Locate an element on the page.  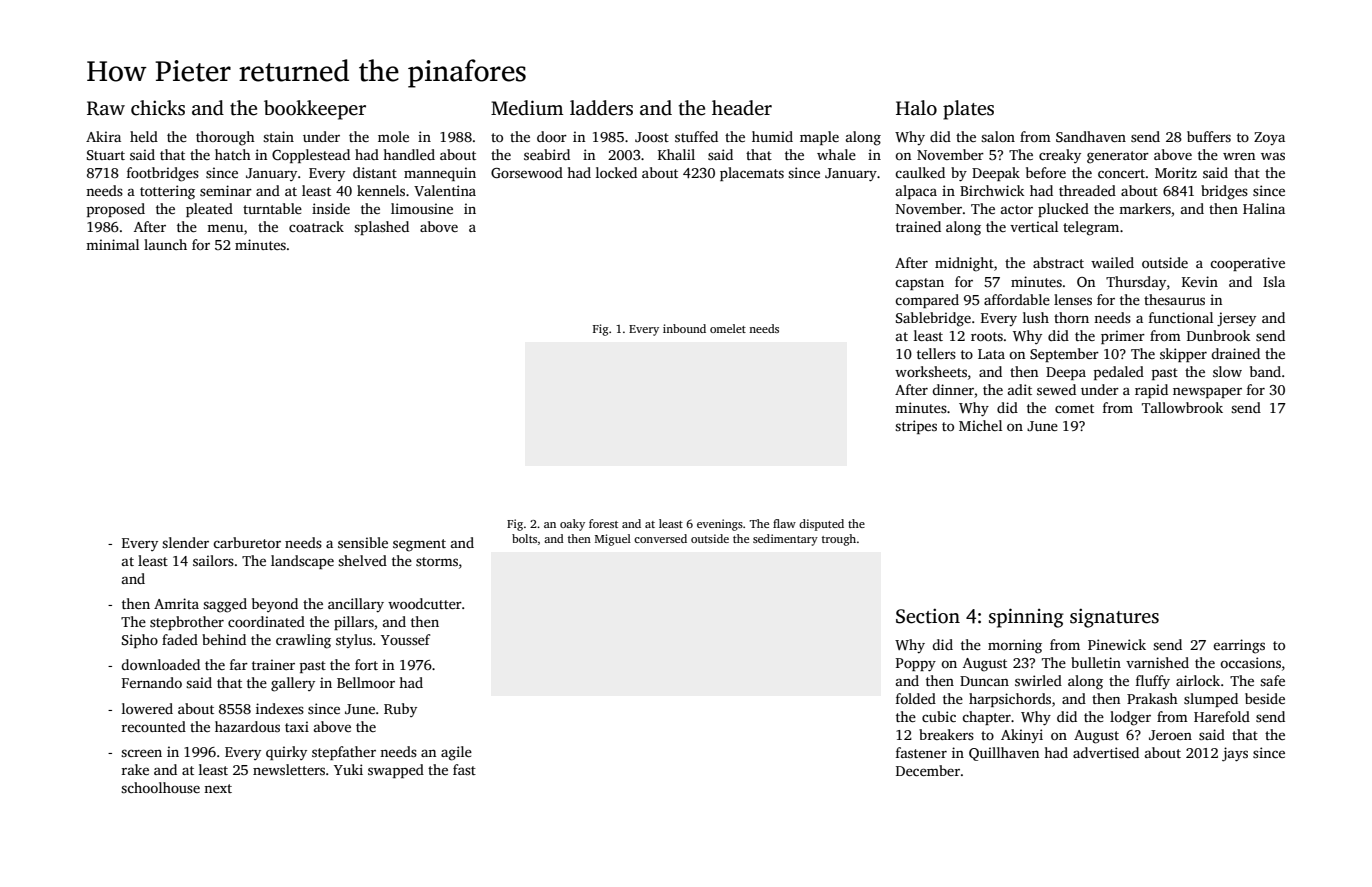
Poppy is located at coordinates (916, 665).
